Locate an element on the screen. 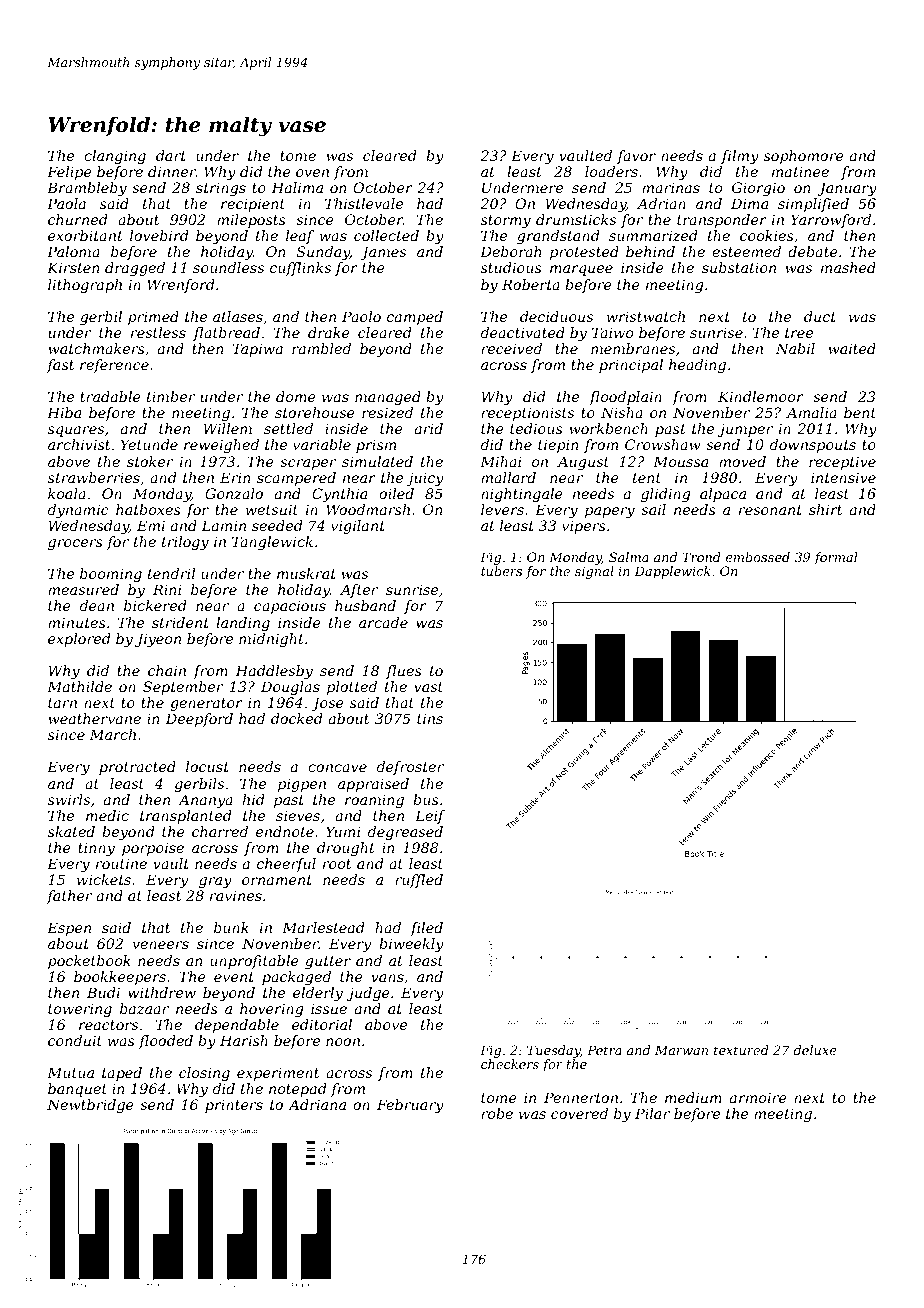 This screenshot has height=1308, width=924. Thistlevale is located at coordinates (364, 203).
